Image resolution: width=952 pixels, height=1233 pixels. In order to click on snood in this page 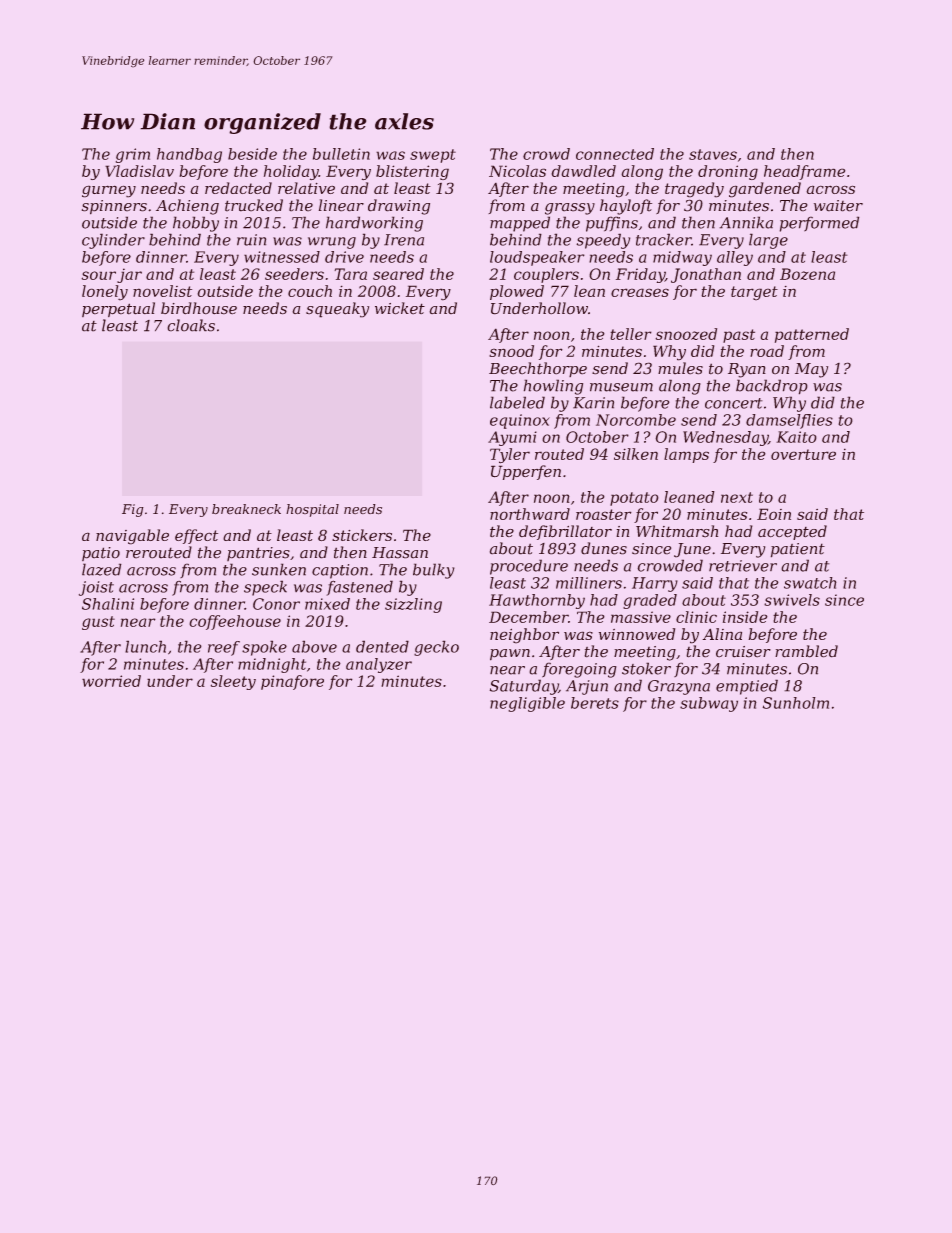, I will do `click(511, 351)`.
